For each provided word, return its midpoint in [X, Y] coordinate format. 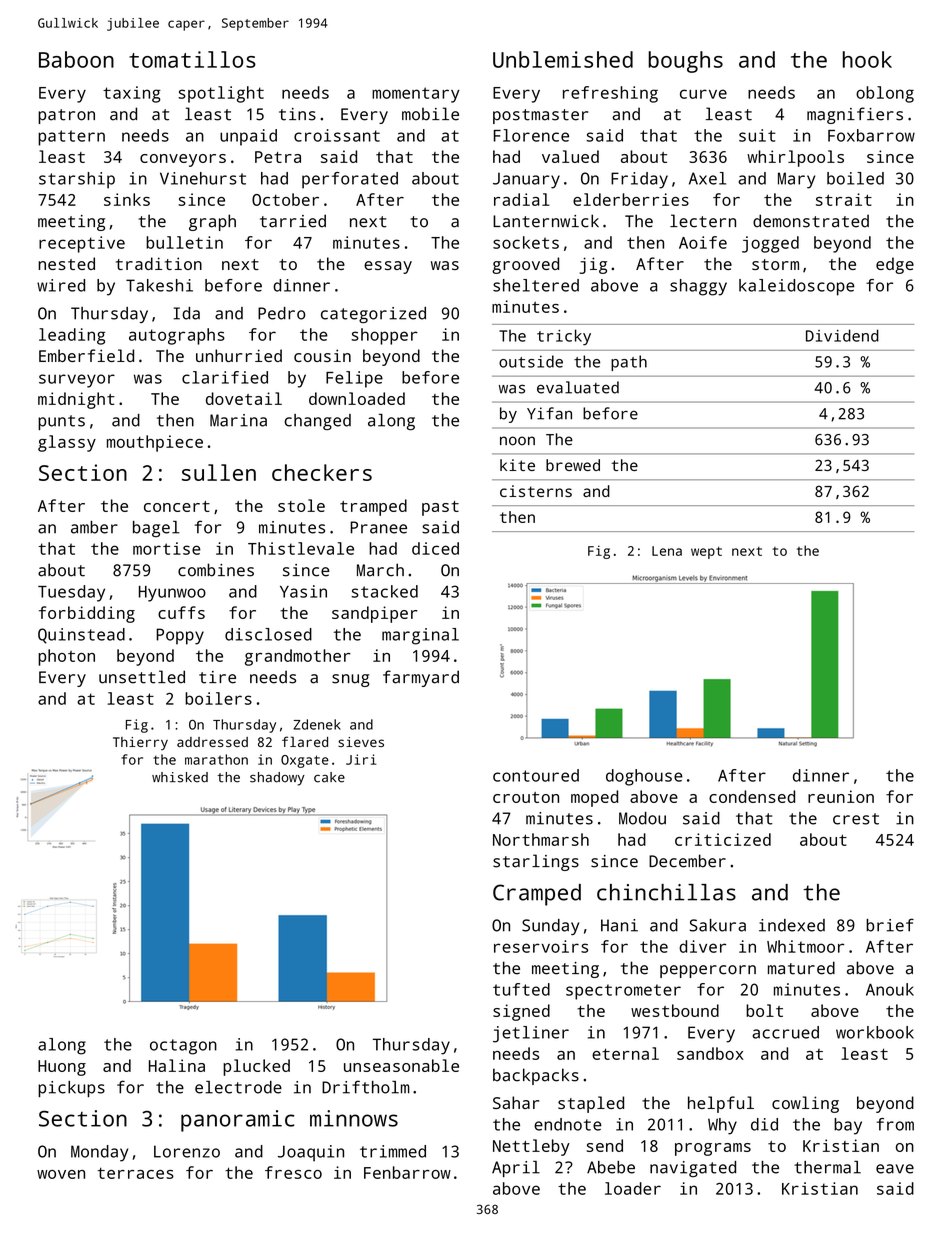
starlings [536, 862]
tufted [521, 989]
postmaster [540, 116]
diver [702, 946]
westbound [675, 1010]
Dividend [842, 335]
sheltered [536, 285]
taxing [132, 94]
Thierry [140, 743]
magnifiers [855, 115]
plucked [256, 1067]
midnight [76, 400]
